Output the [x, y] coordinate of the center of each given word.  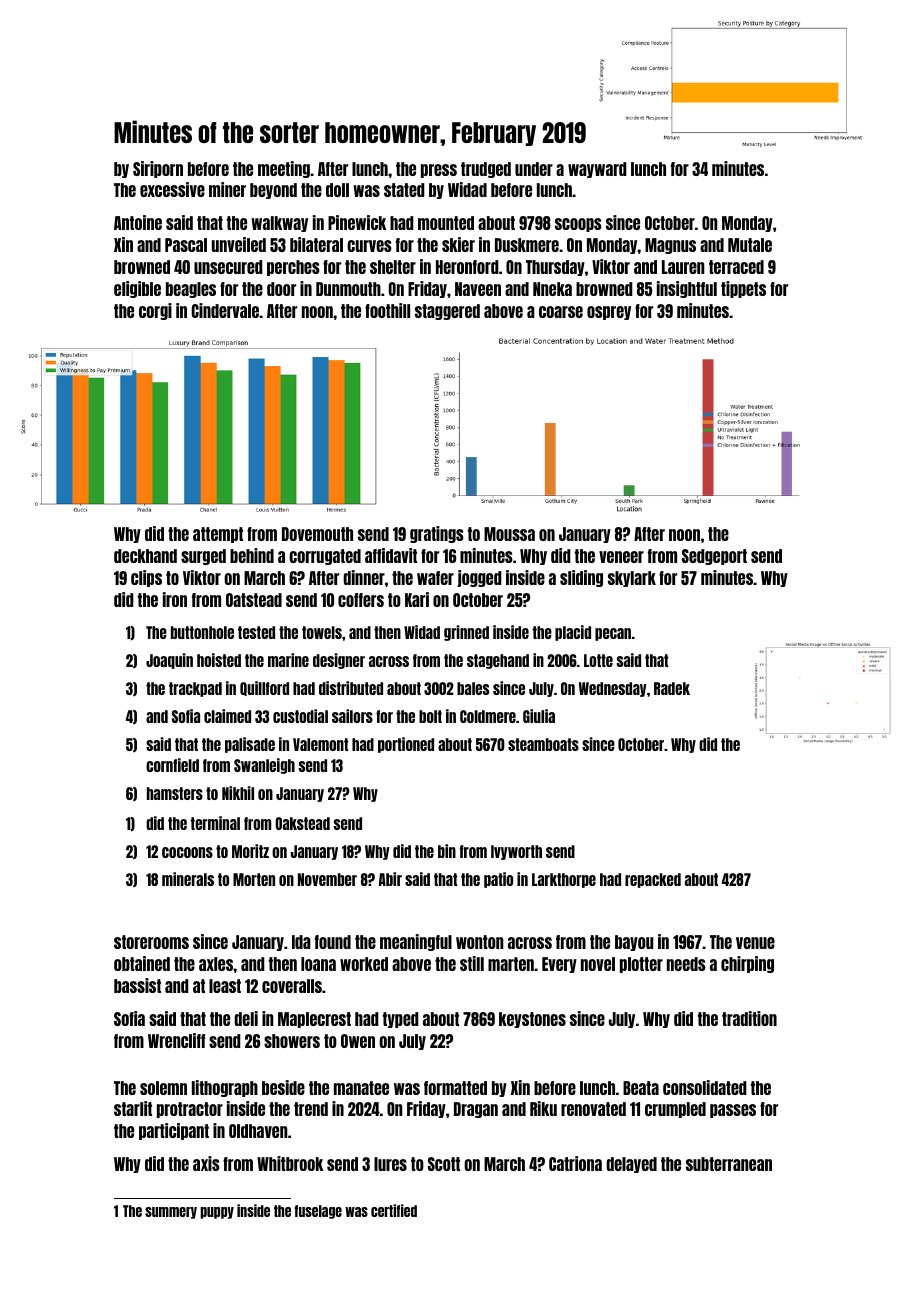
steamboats [543, 744]
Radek [672, 688]
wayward [597, 170]
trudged [486, 170]
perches [293, 268]
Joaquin [169, 661]
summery [171, 1213]
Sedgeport [714, 557]
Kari [417, 599]
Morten [254, 879]
